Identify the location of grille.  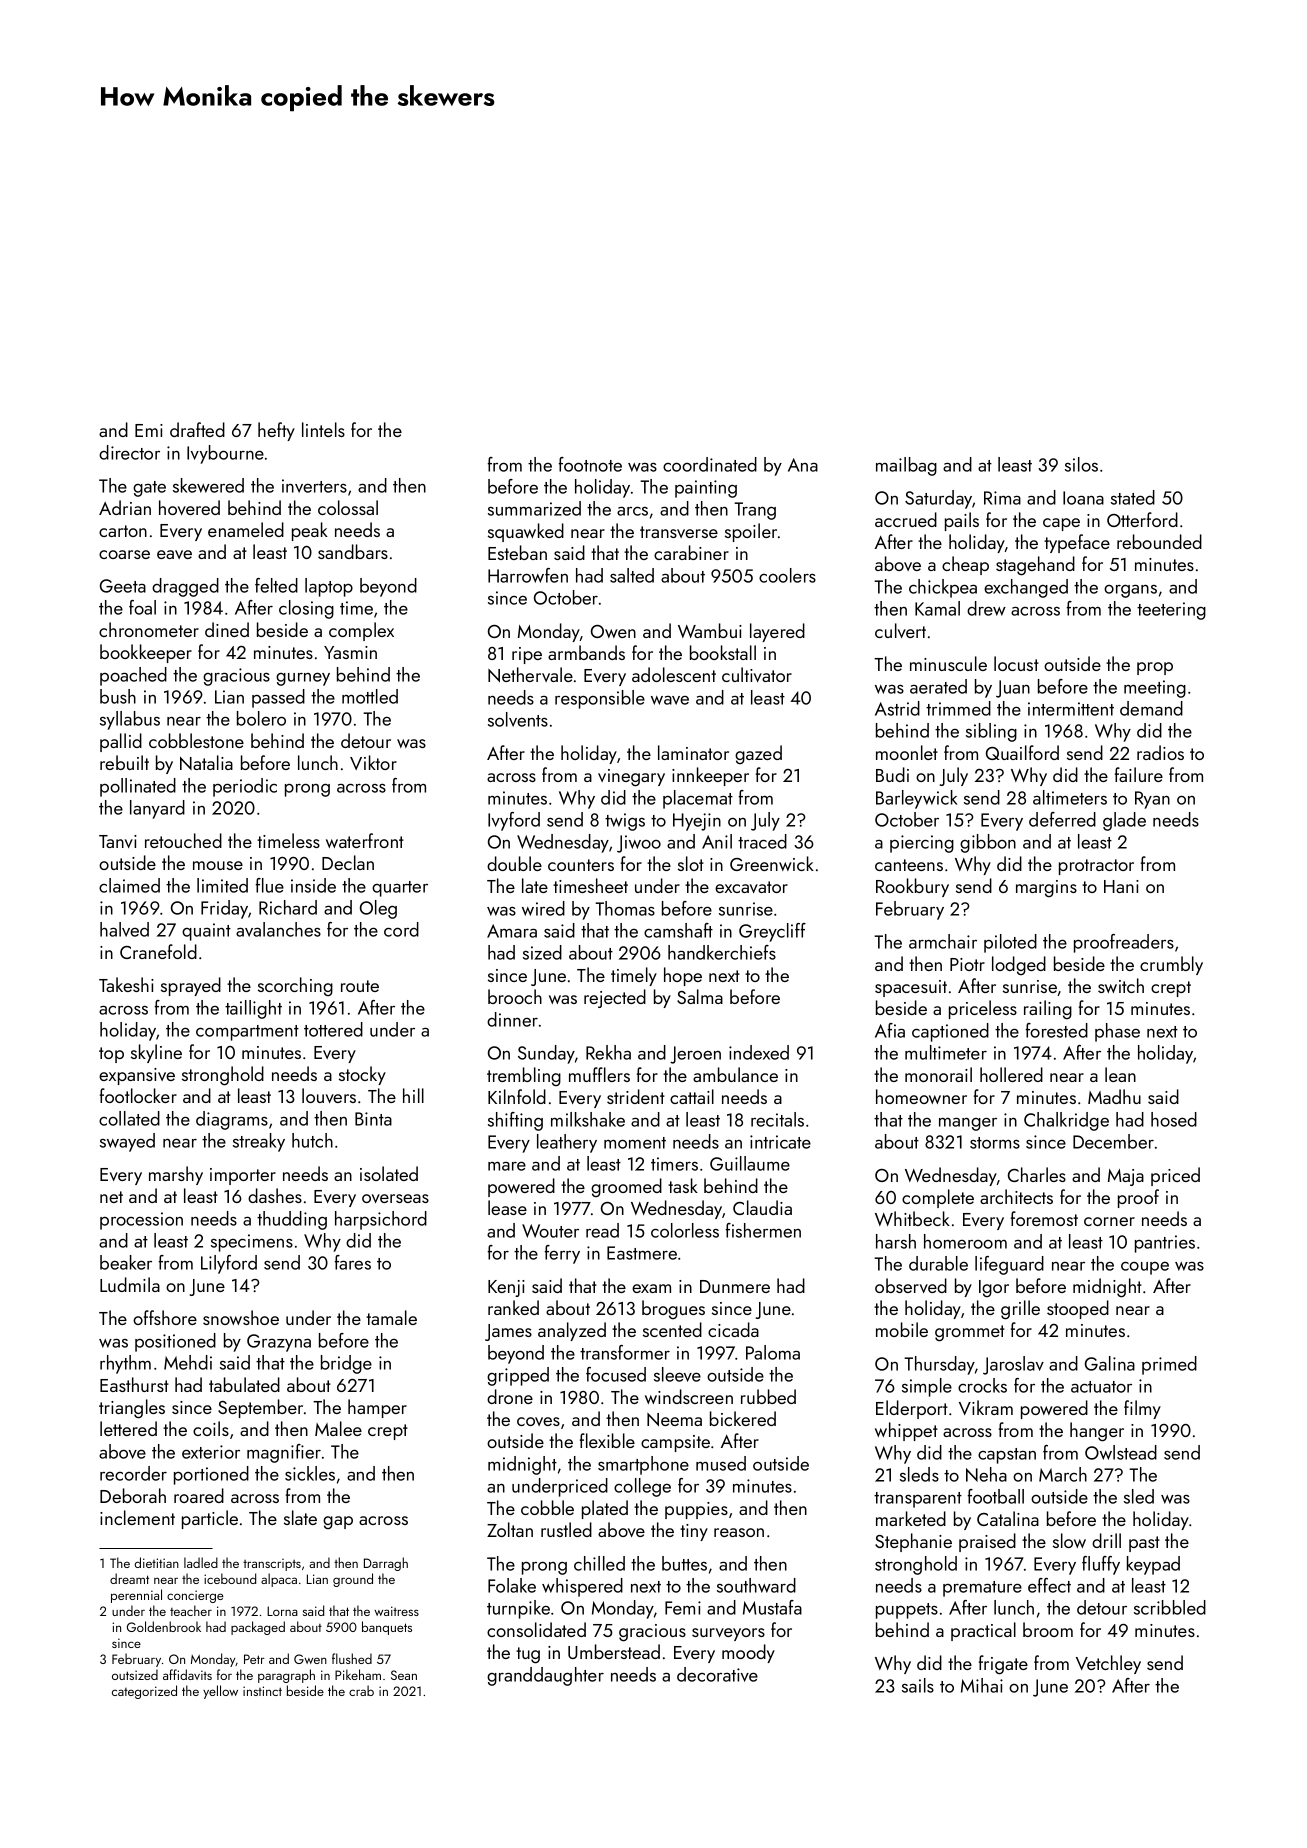
(1020, 1310).
